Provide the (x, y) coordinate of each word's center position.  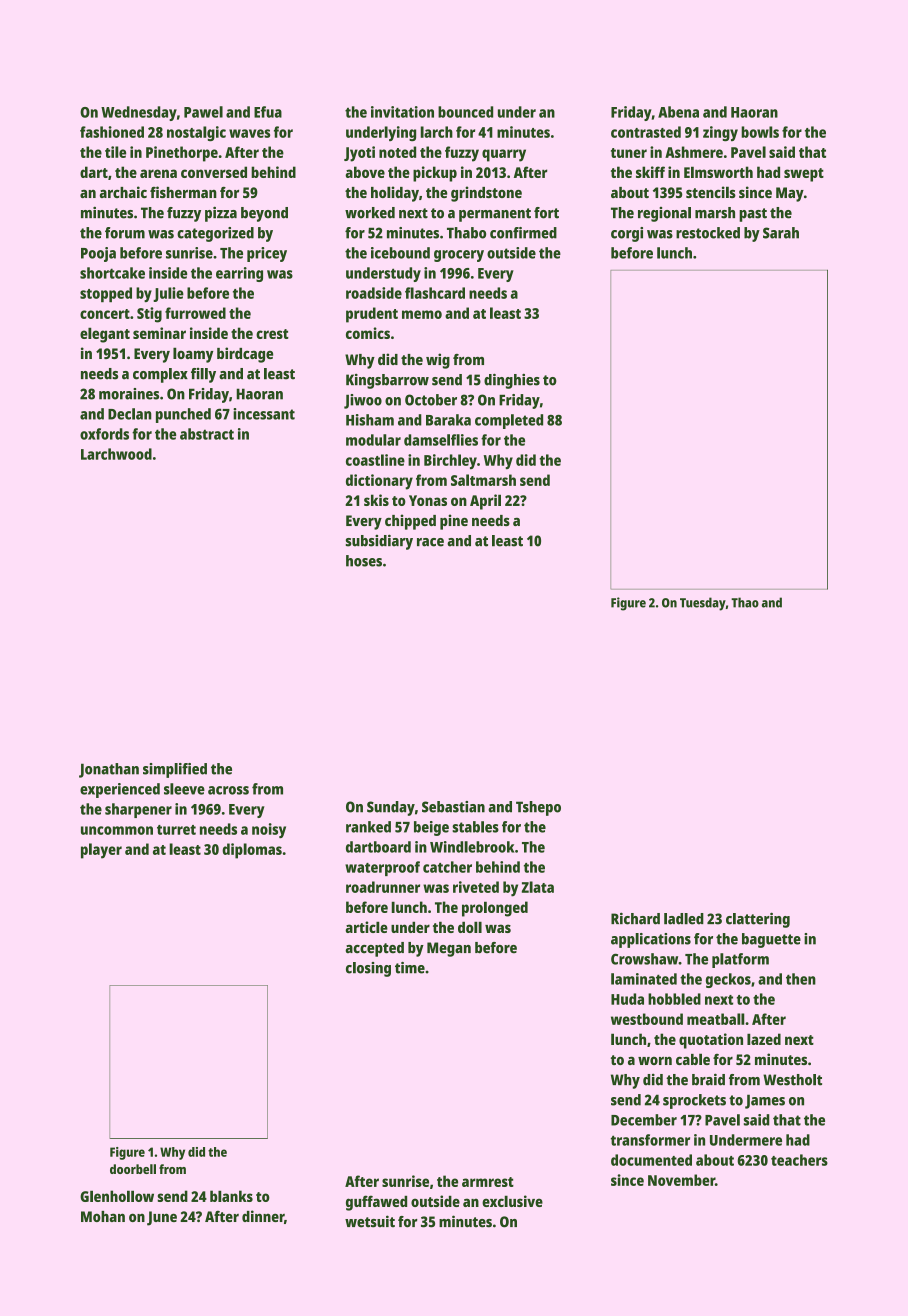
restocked (708, 233)
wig (438, 361)
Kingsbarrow (387, 381)
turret (176, 830)
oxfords (104, 434)
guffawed (376, 1203)
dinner (263, 1216)
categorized (215, 234)
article (366, 927)
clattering (758, 920)
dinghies (512, 381)
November (681, 1180)
